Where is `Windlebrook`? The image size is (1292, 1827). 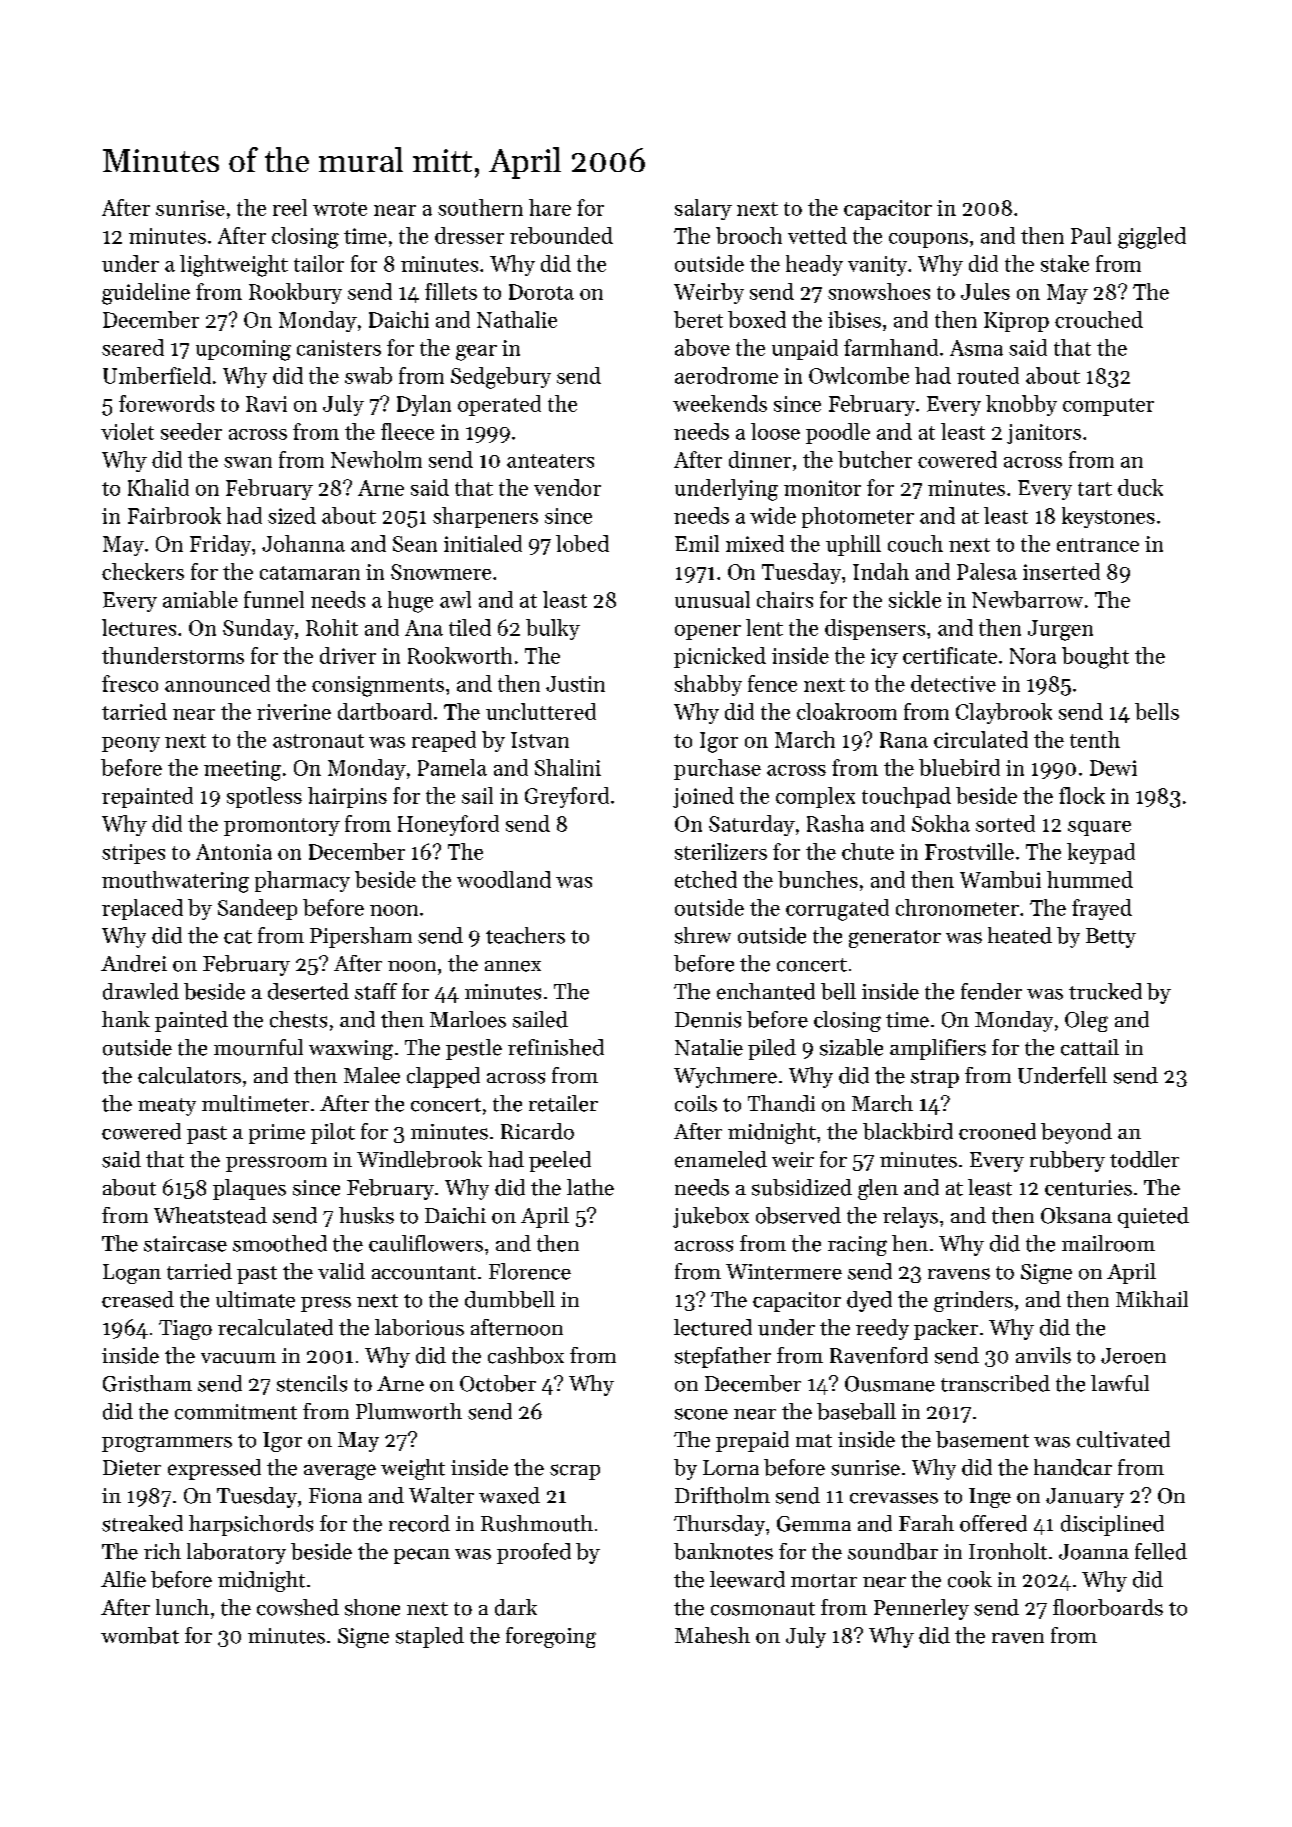
Windlebrook is located at coordinates (419, 1159).
